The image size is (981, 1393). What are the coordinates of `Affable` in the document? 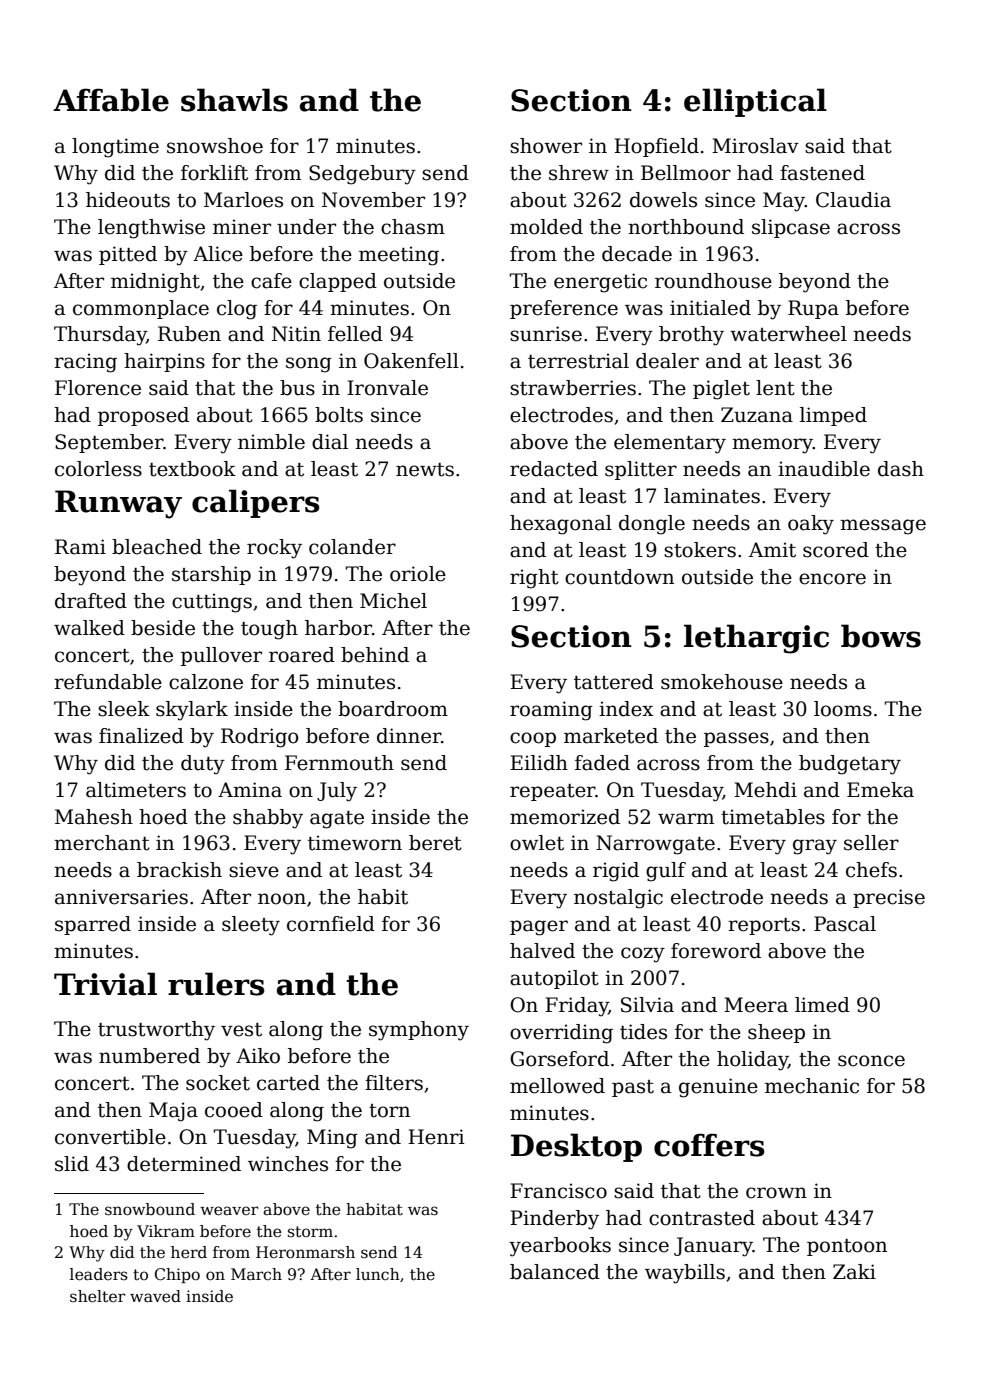 It's located at (111, 100).
